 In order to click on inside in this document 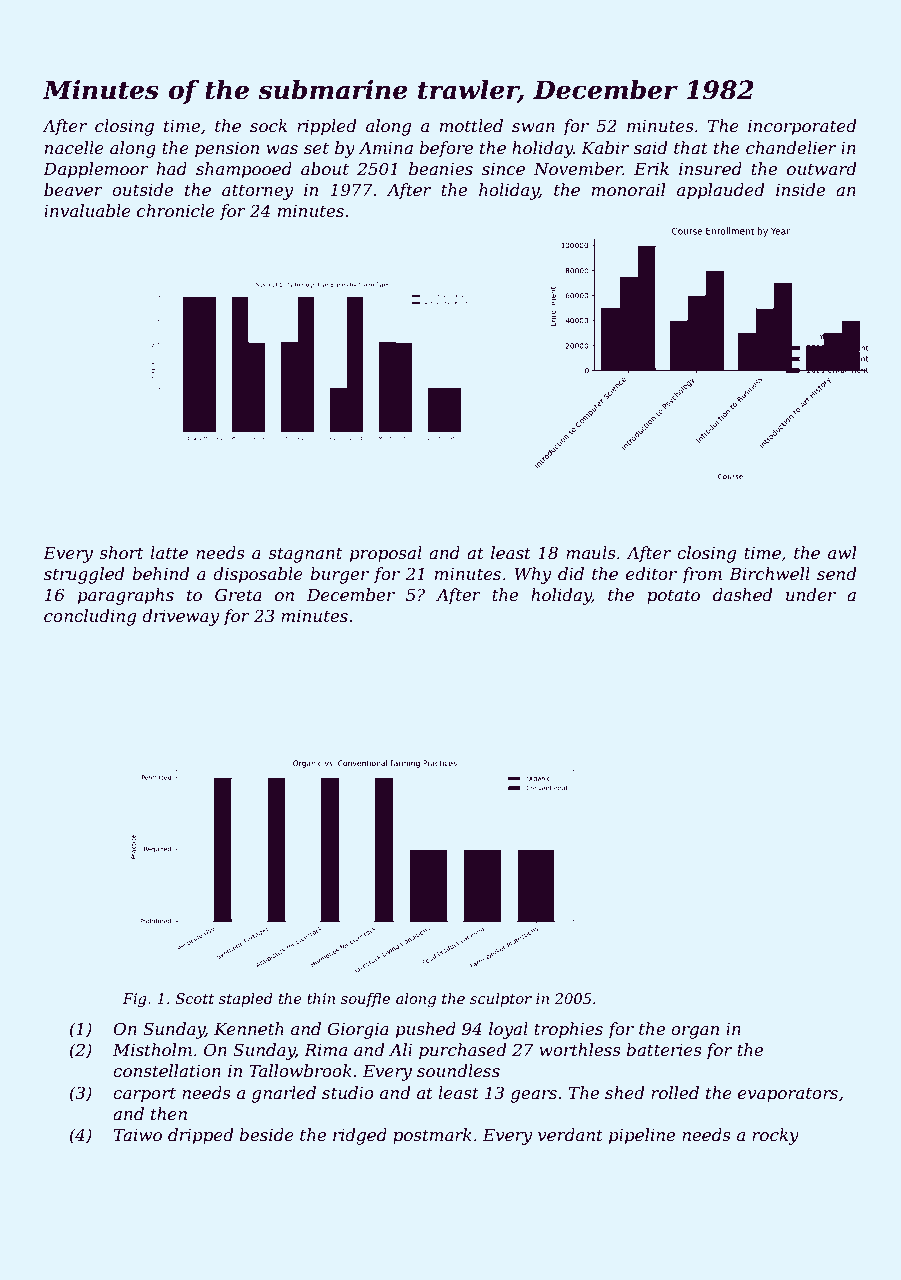, I will do `click(800, 189)`.
